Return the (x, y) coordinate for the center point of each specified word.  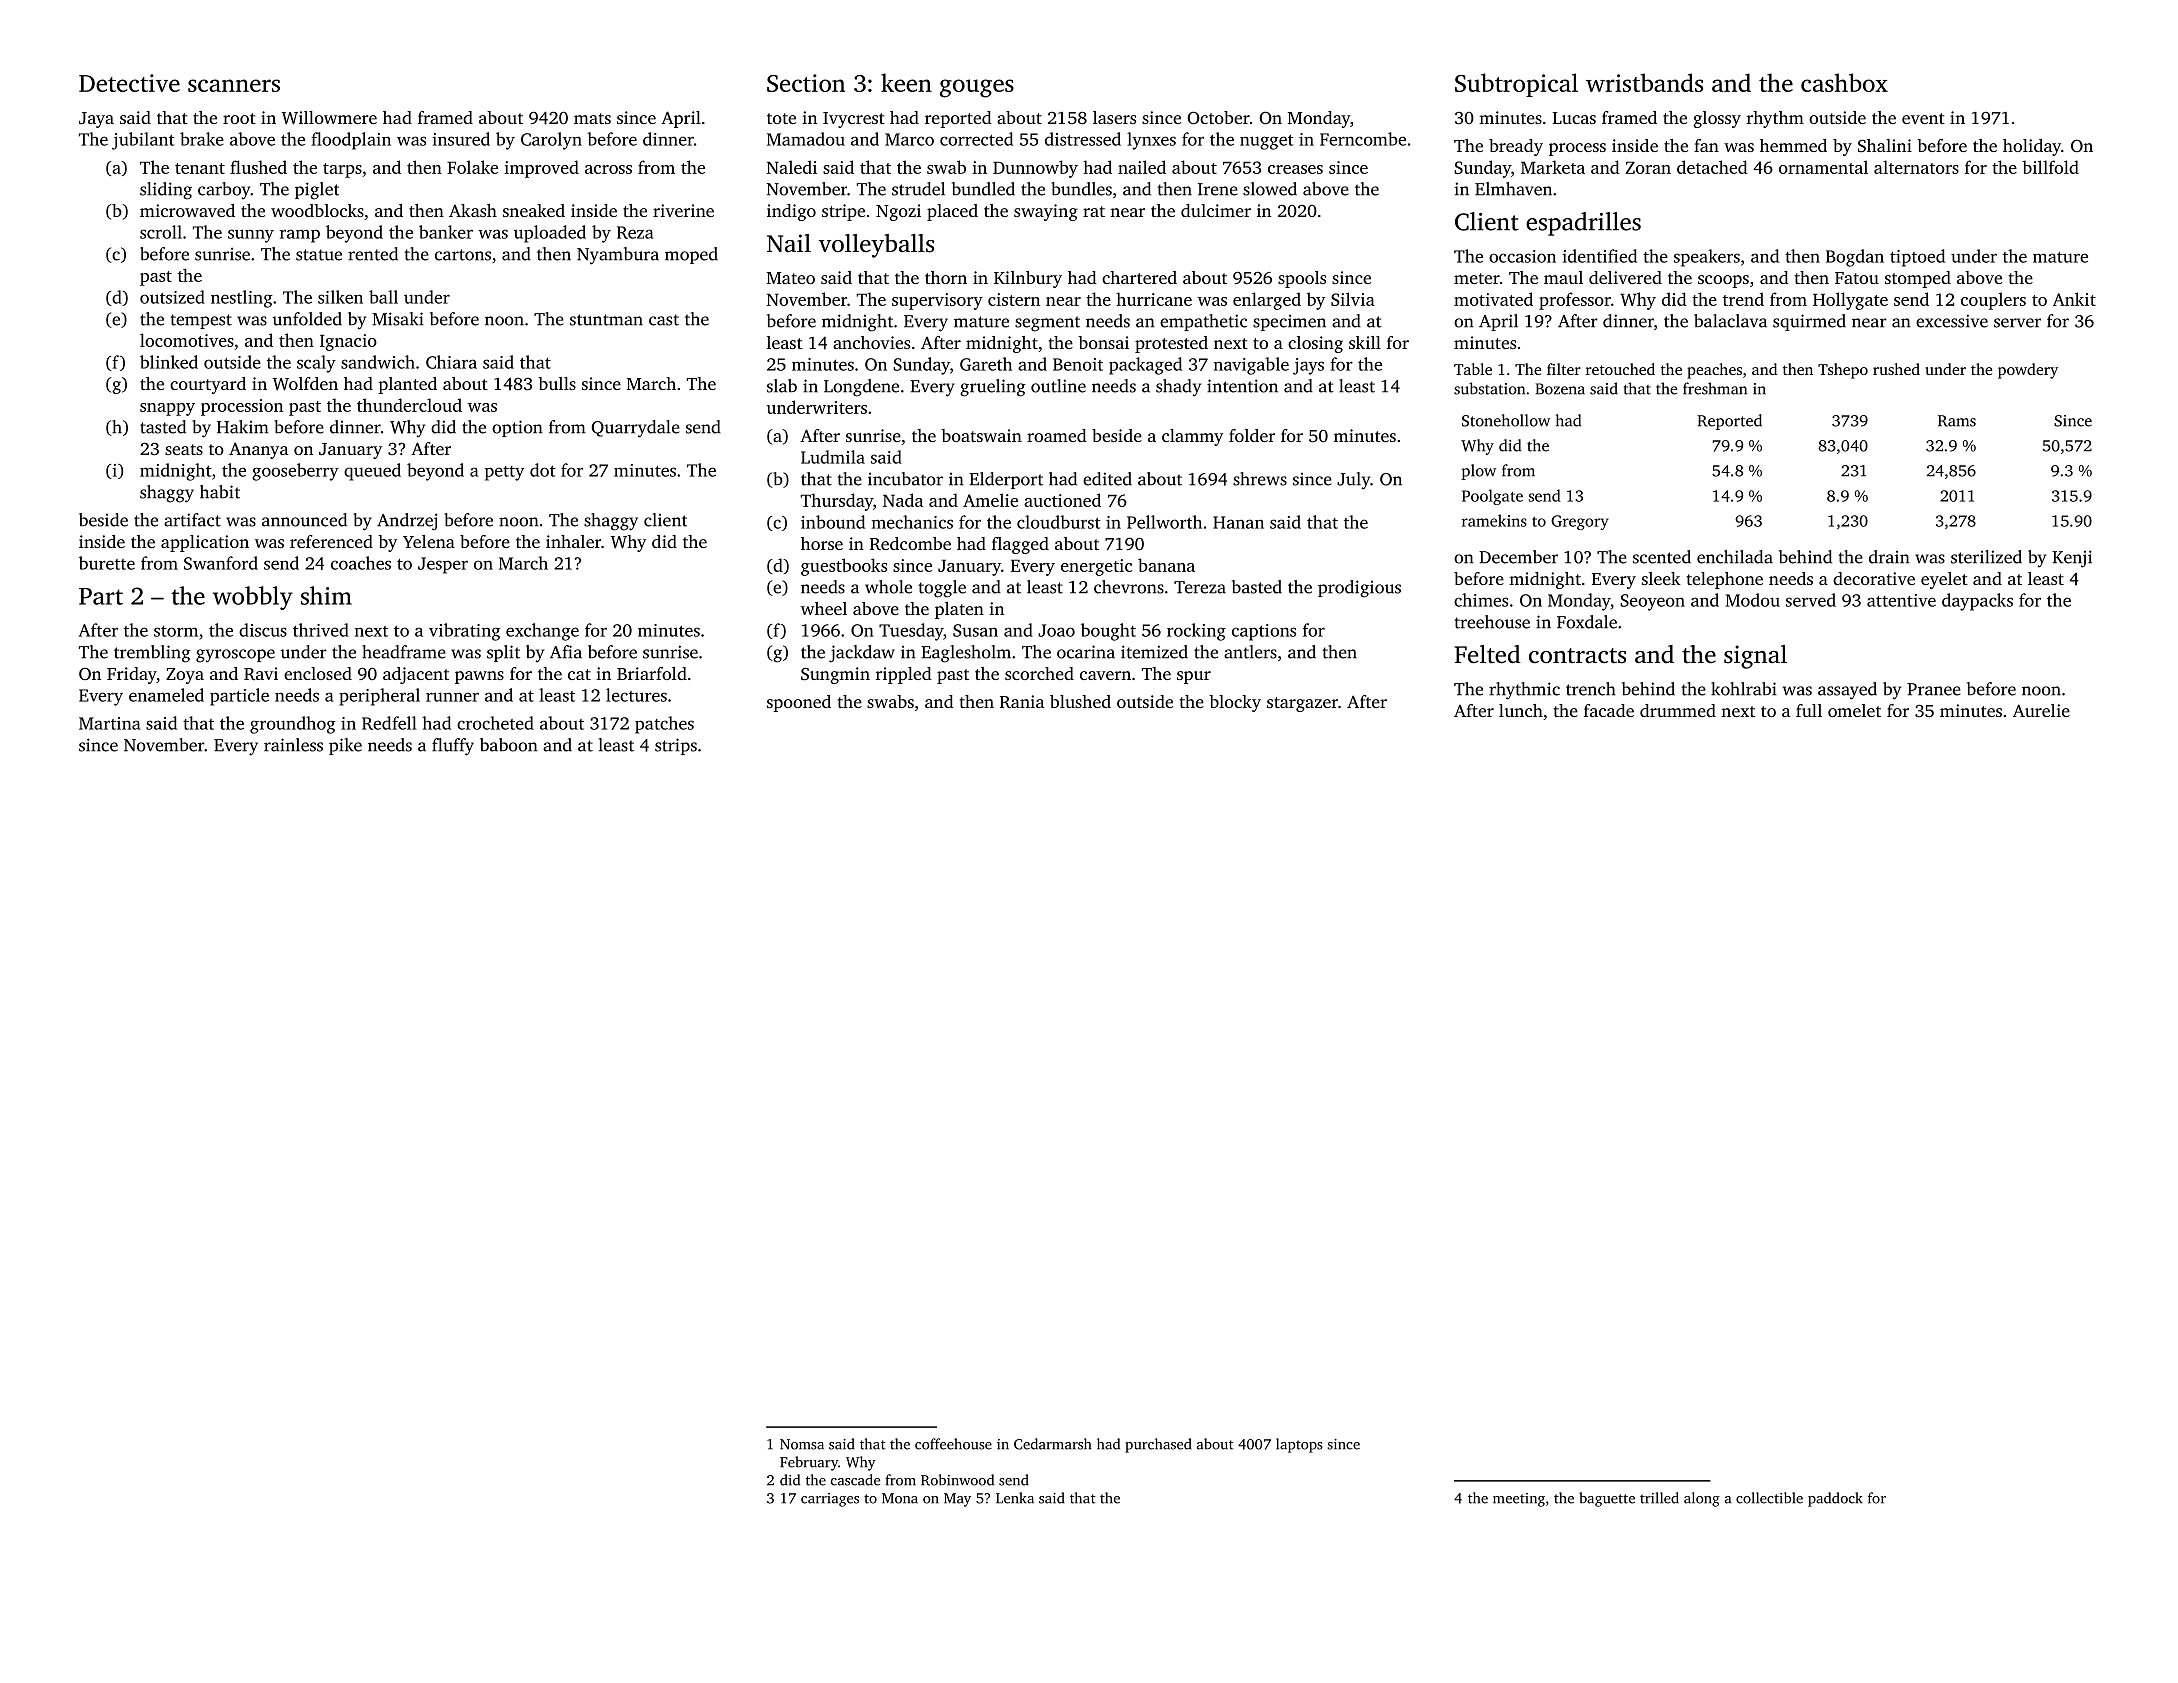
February (809, 1463)
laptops (1299, 1445)
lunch (1521, 710)
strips (676, 746)
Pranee (1934, 689)
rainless (293, 745)
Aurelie (2041, 710)
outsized (172, 297)
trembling (152, 654)
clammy (1192, 437)
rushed (1896, 369)
